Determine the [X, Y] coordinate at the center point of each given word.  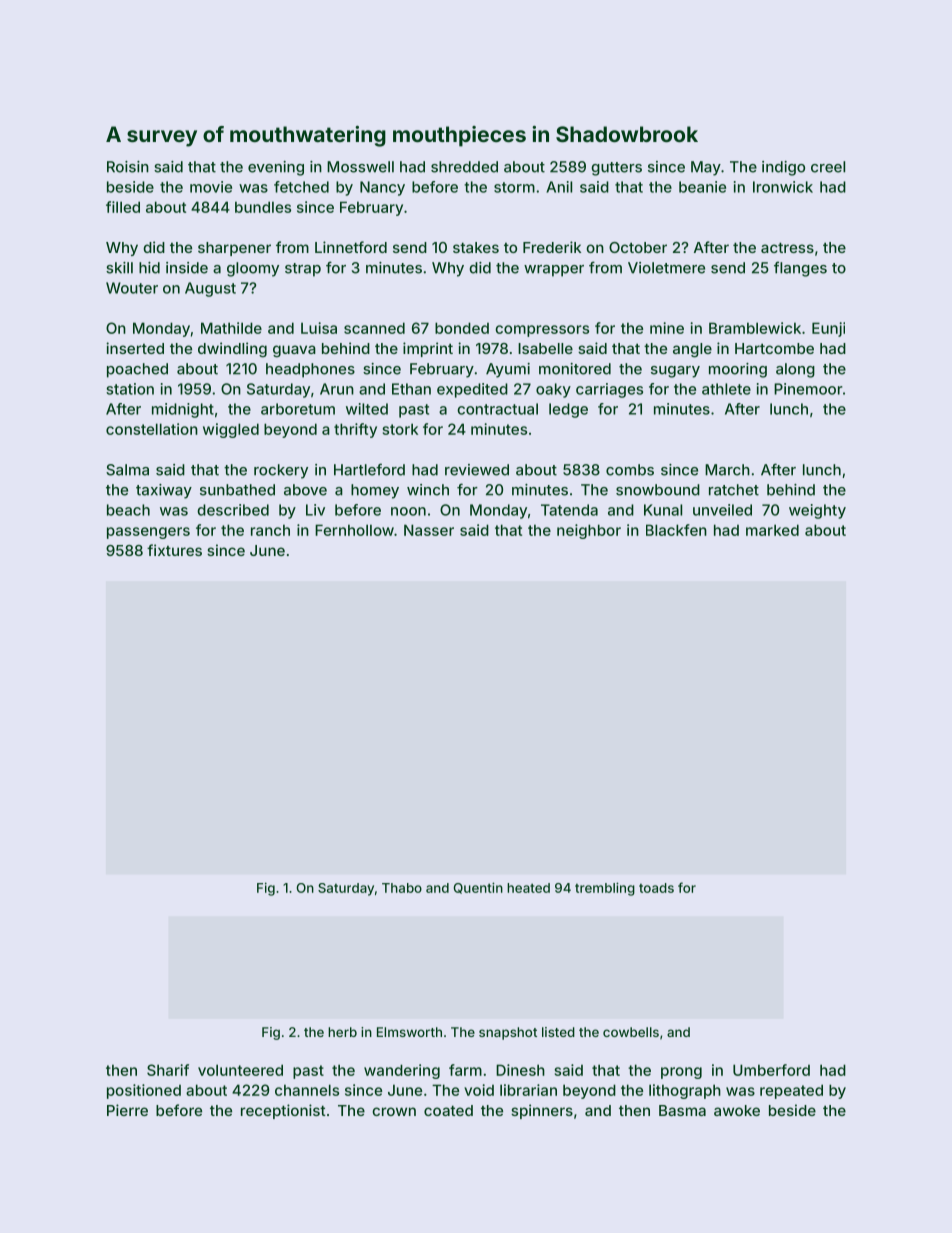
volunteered [240, 1070]
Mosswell [360, 167]
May [706, 168]
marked [772, 530]
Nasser [429, 530]
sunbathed [237, 490]
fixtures [174, 550]
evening [276, 168]
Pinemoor [808, 389]
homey [375, 491]
